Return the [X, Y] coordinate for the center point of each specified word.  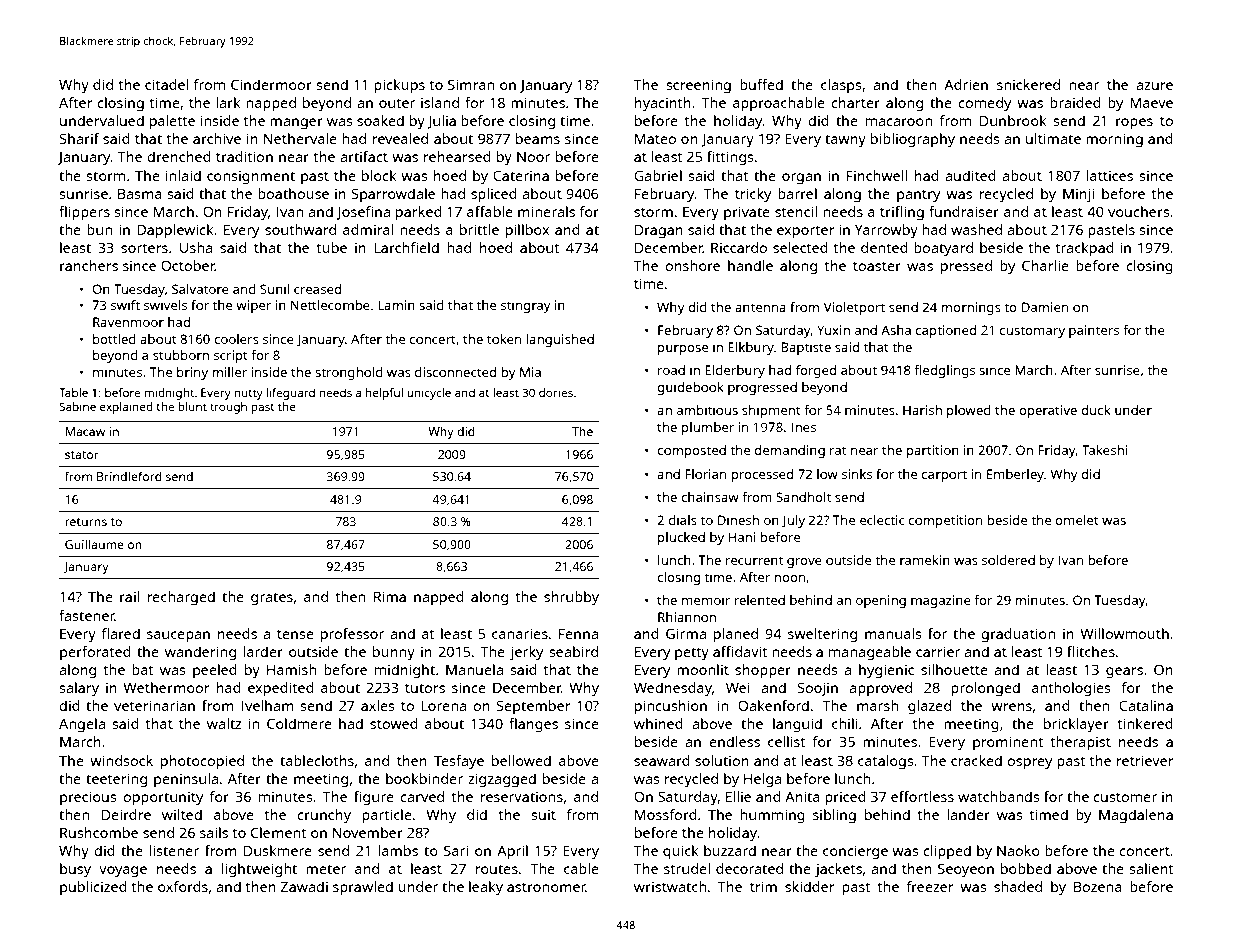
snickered [1028, 84]
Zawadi [304, 886]
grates [272, 599]
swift [125, 305]
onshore [692, 265]
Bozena [1098, 886]
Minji [1078, 195]
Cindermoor [271, 84]
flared [121, 633]
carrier [938, 651]
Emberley [1015, 475]
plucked [681, 538]
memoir [706, 600]
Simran [471, 84]
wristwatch [670, 886]
